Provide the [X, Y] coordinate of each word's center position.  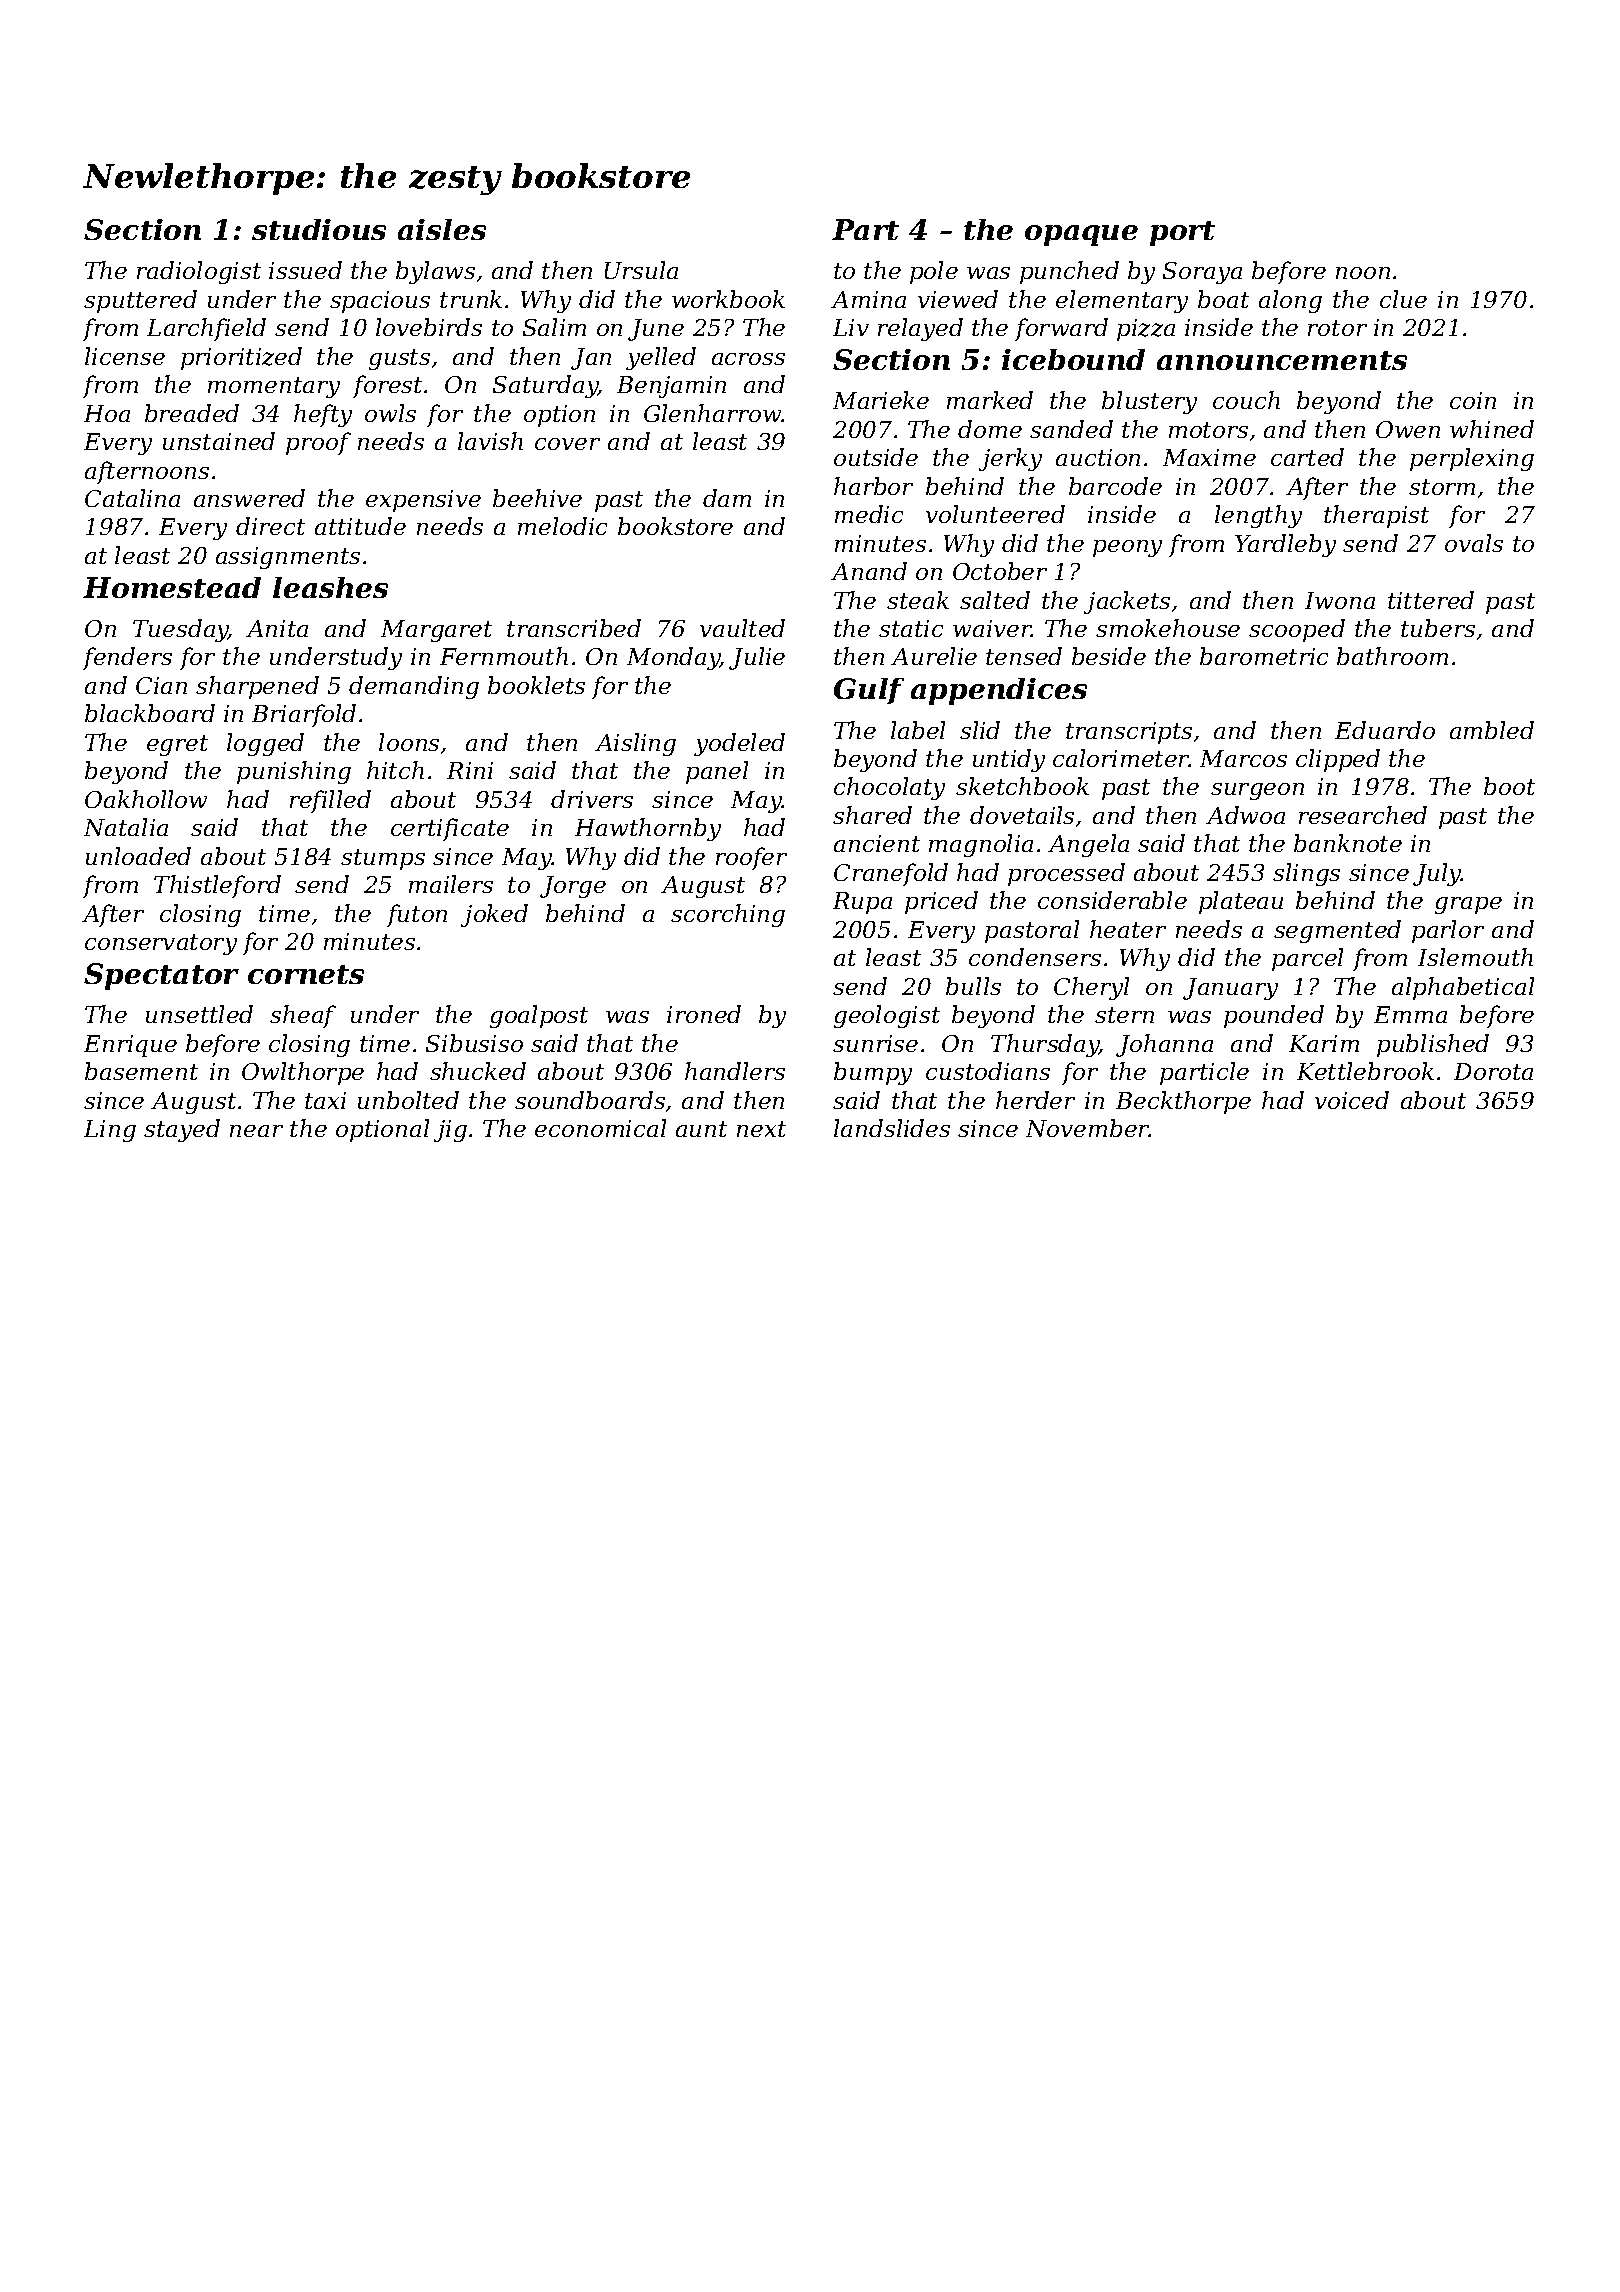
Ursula [641, 270]
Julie [757, 658]
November [1087, 1128]
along [1290, 301]
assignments [288, 558]
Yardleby [1285, 545]
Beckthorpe [1183, 1102]
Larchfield [206, 329]
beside [1109, 656]
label [918, 730]
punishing [294, 772]
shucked [478, 1071]
